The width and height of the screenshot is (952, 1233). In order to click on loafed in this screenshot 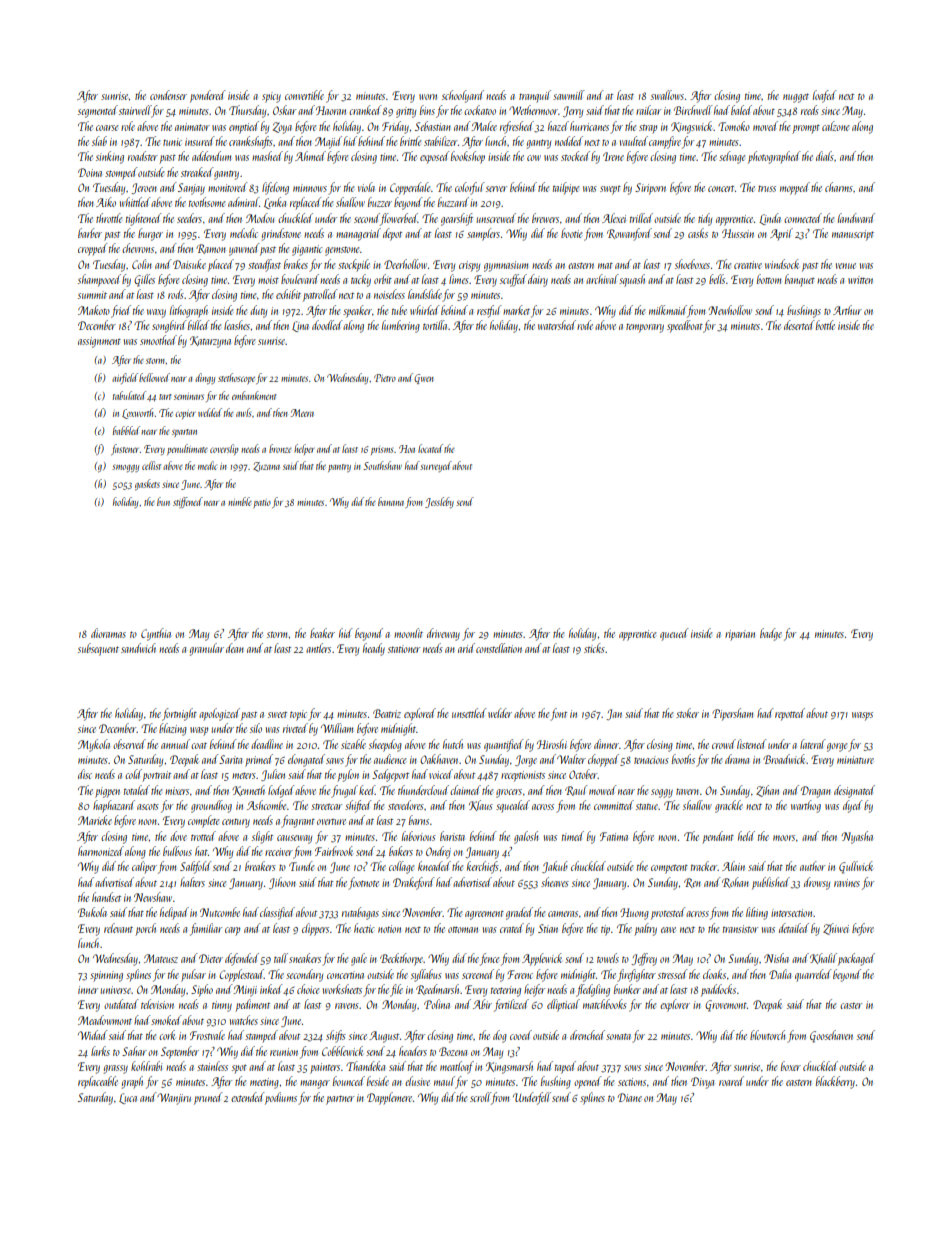, I will do `click(825, 96)`.
